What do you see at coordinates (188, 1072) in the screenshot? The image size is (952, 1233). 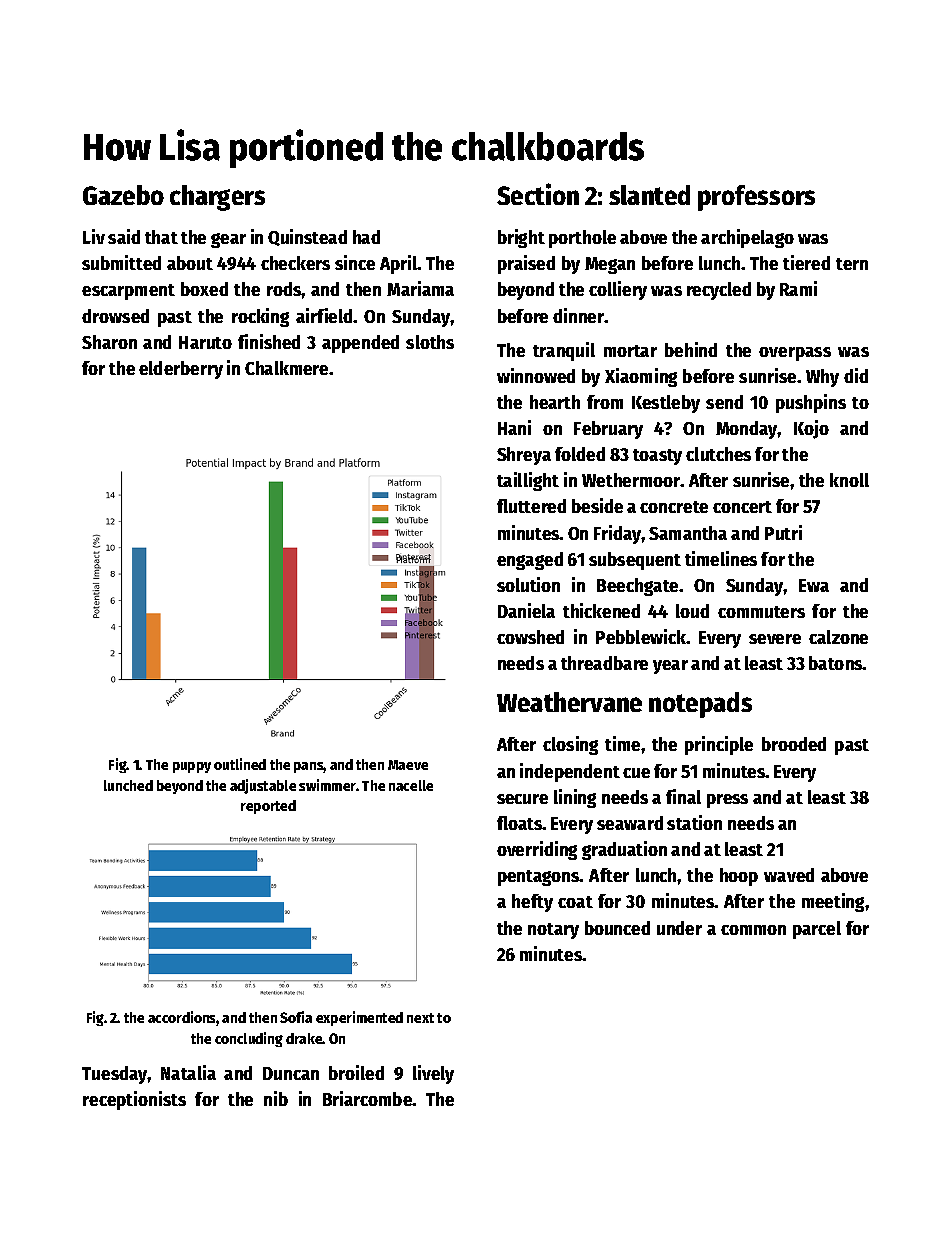 I see `Natalia` at bounding box center [188, 1072].
